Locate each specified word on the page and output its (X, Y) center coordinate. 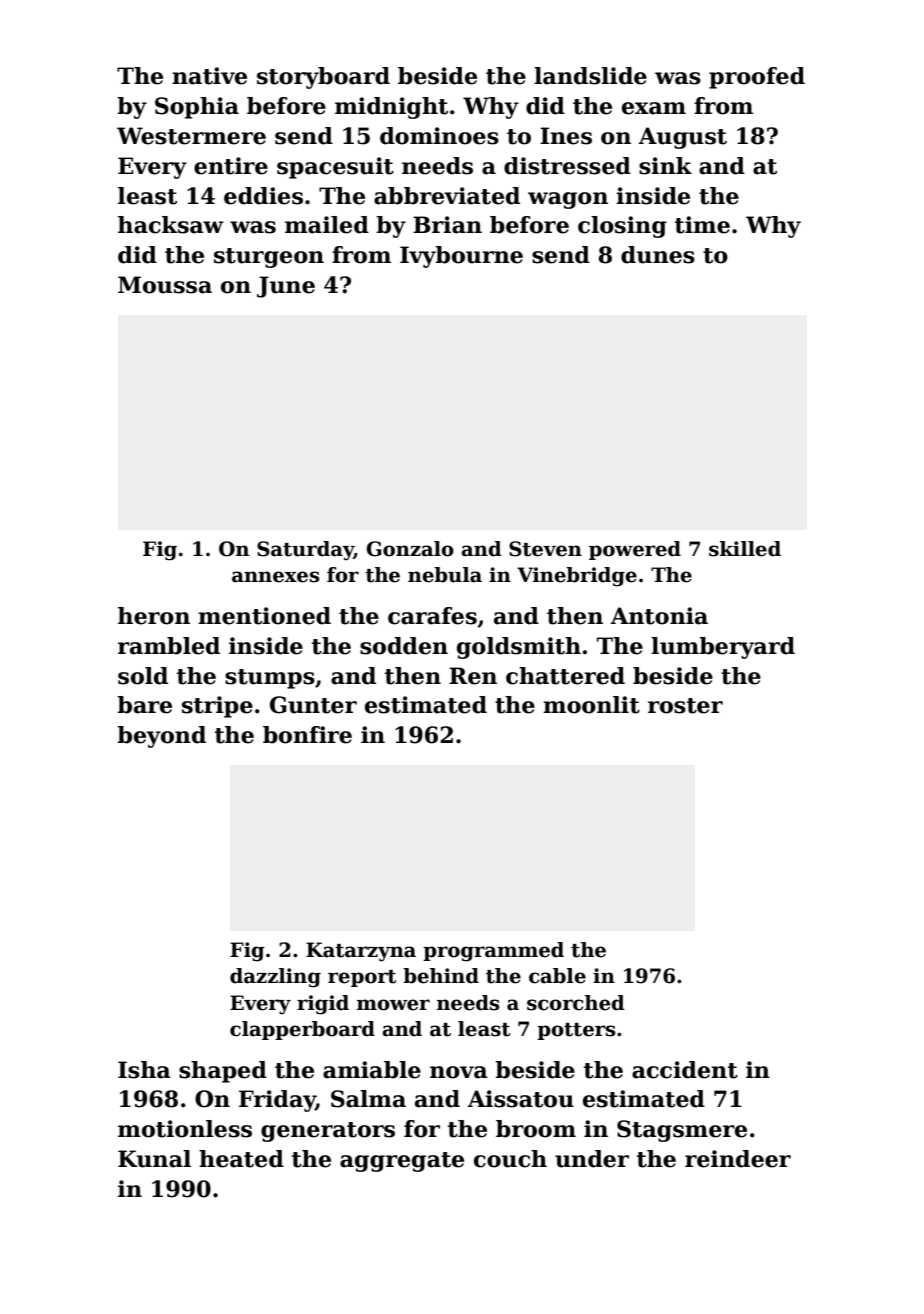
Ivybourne (461, 257)
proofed (757, 78)
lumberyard (723, 648)
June (286, 287)
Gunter (313, 705)
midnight (391, 108)
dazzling (275, 978)
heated (241, 1159)
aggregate (402, 1162)
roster (685, 706)
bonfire (307, 735)
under (592, 1159)
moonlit (591, 705)
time (702, 225)
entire (231, 166)
